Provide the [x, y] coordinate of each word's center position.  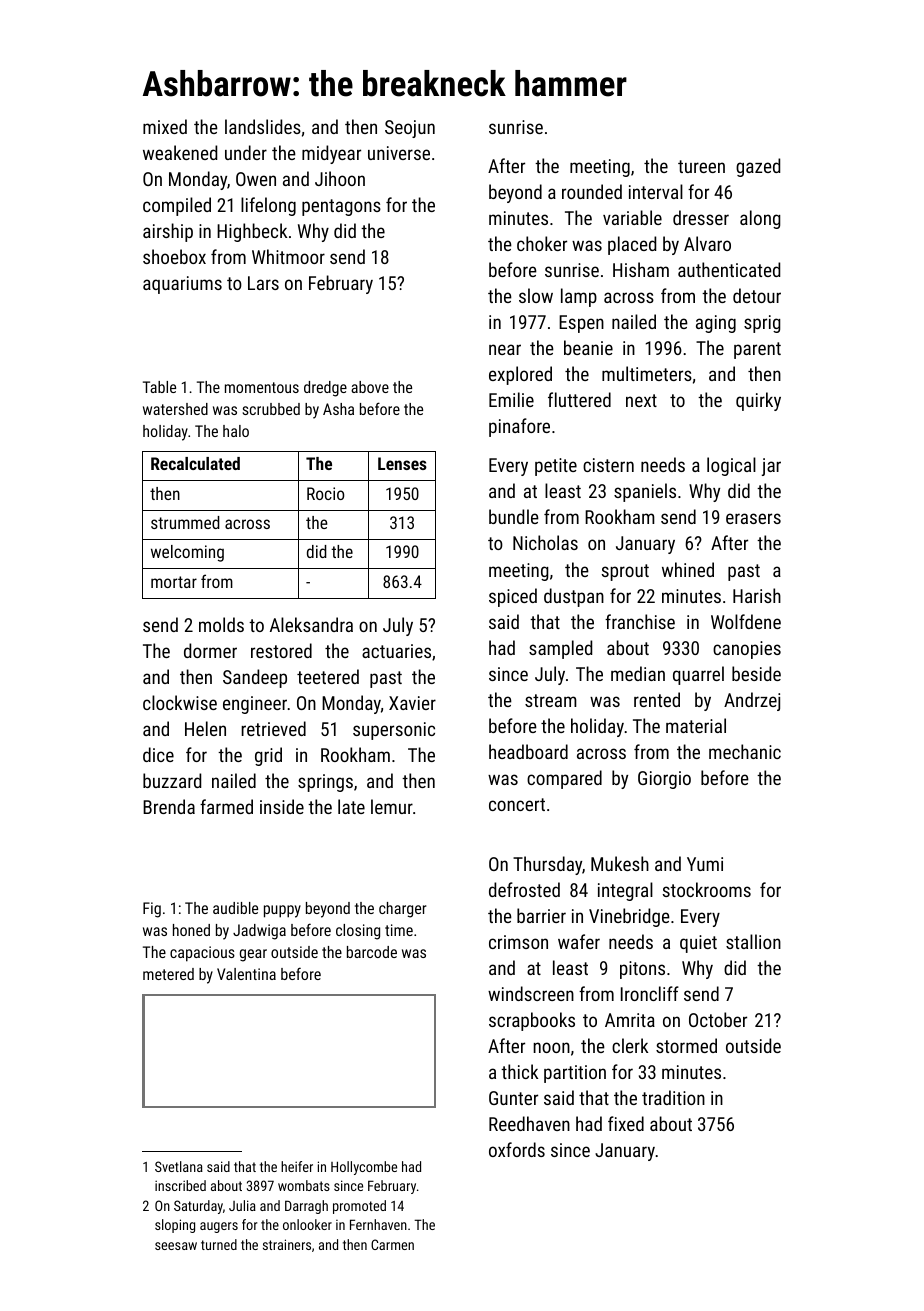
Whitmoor [288, 256]
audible [235, 908]
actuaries [396, 651]
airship [168, 232]
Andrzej [752, 701]
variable [632, 217]
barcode [372, 952]
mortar [174, 582]
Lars [263, 283]
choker [542, 243]
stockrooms [707, 889]
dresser [701, 217]
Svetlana [179, 1166]
